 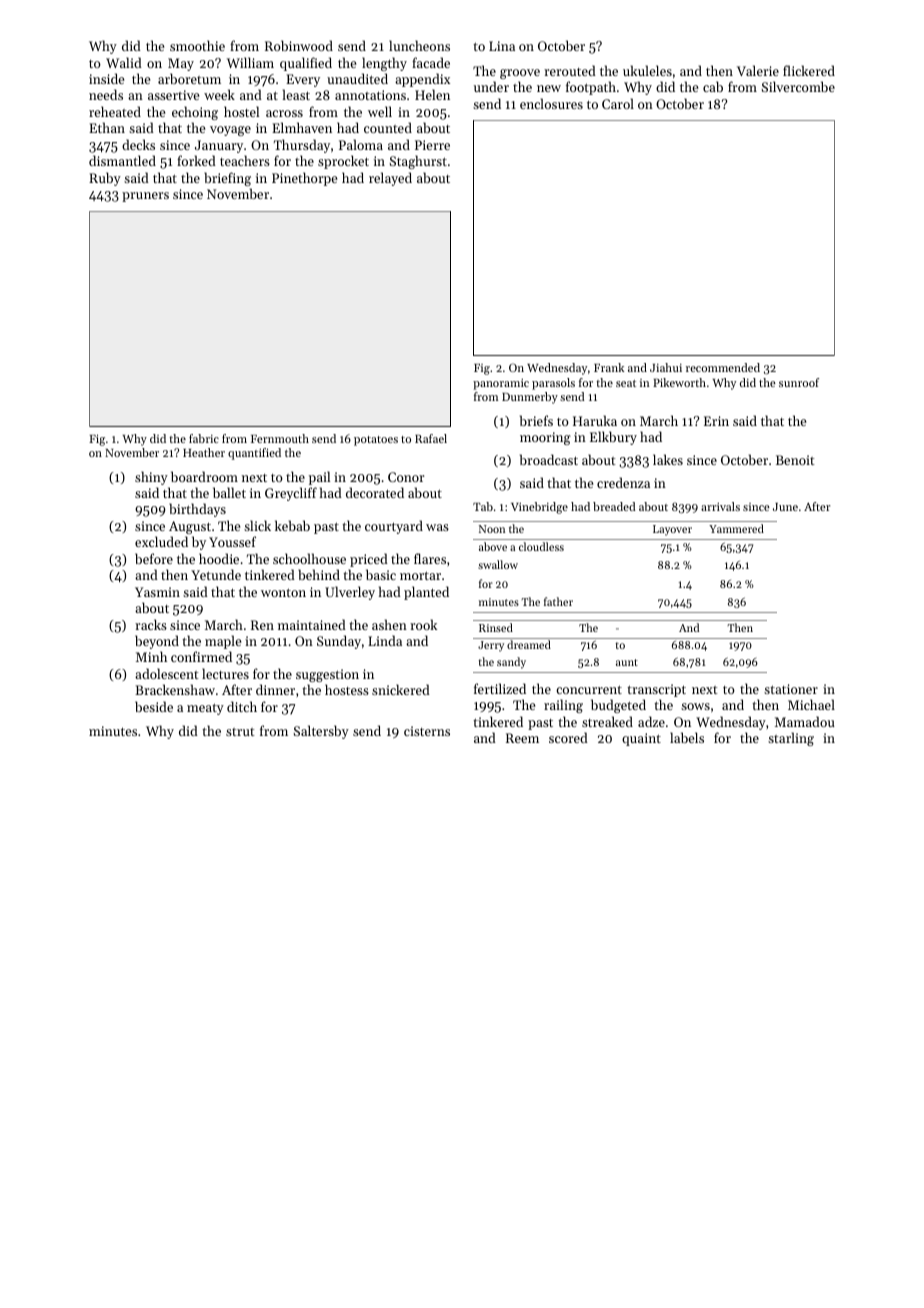 What do you see at coordinates (229, 492) in the screenshot?
I see `ballet` at bounding box center [229, 492].
